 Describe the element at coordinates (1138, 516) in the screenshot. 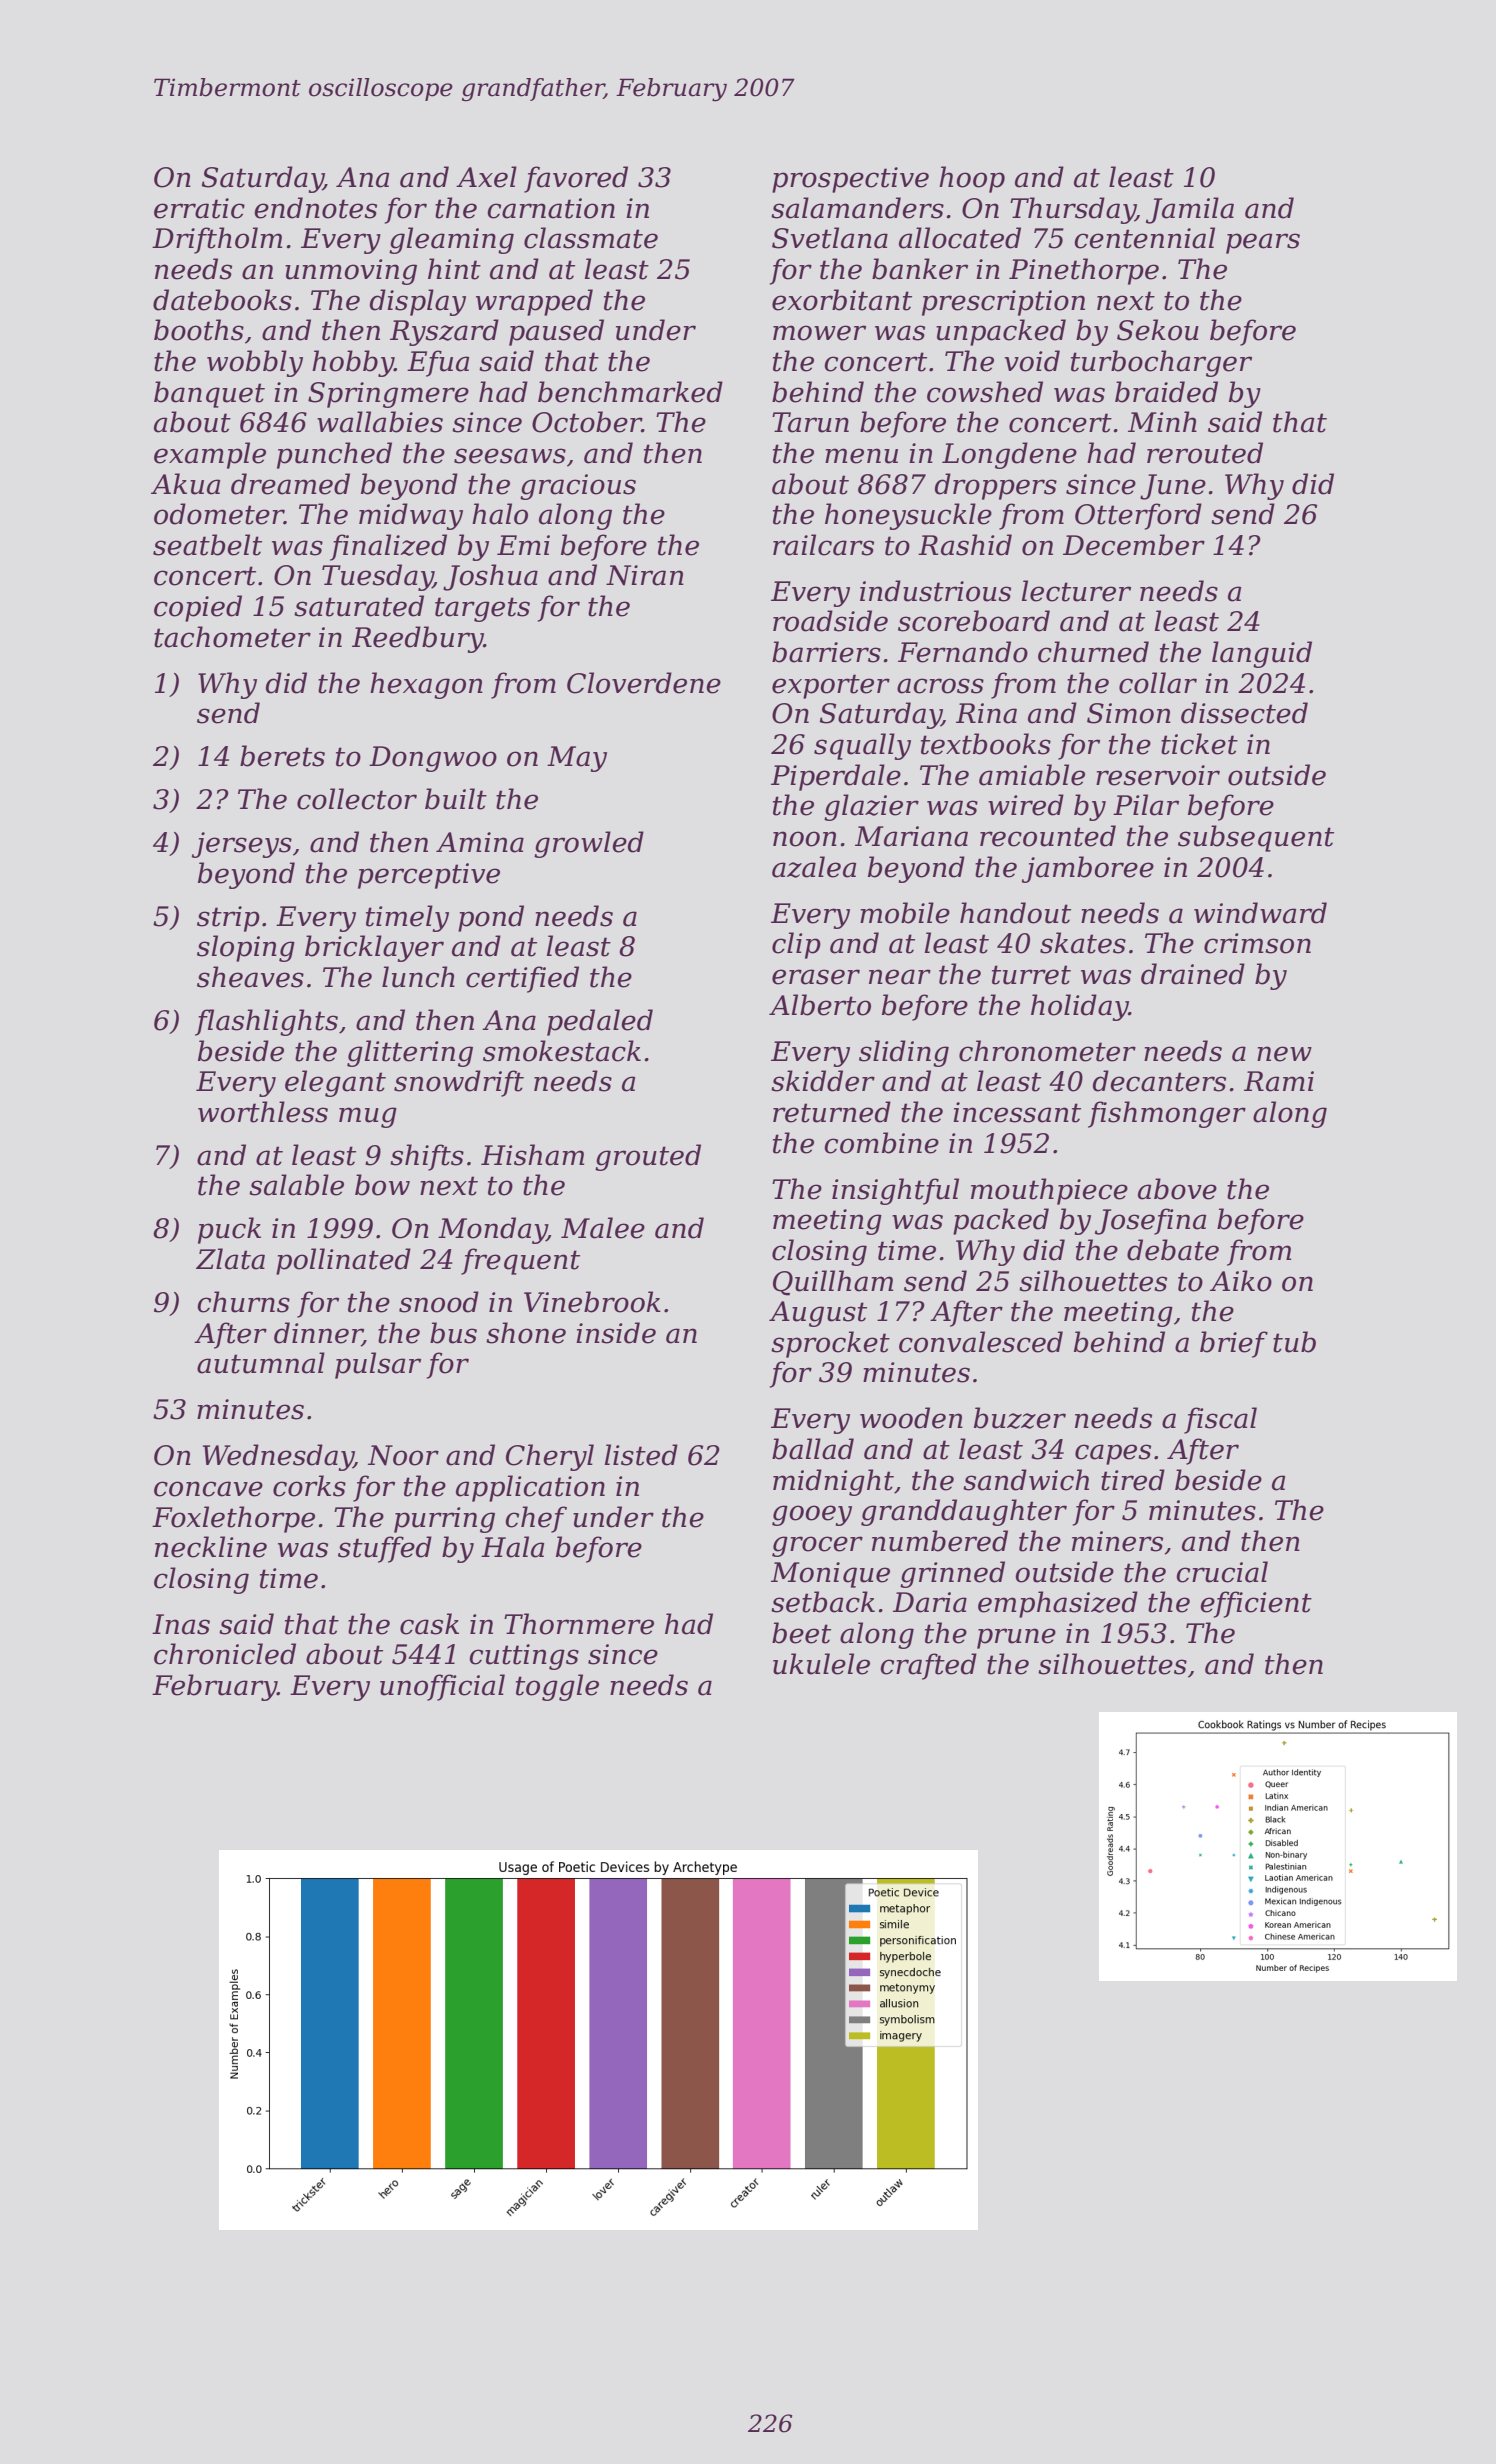

I see `Otterford` at that location.
